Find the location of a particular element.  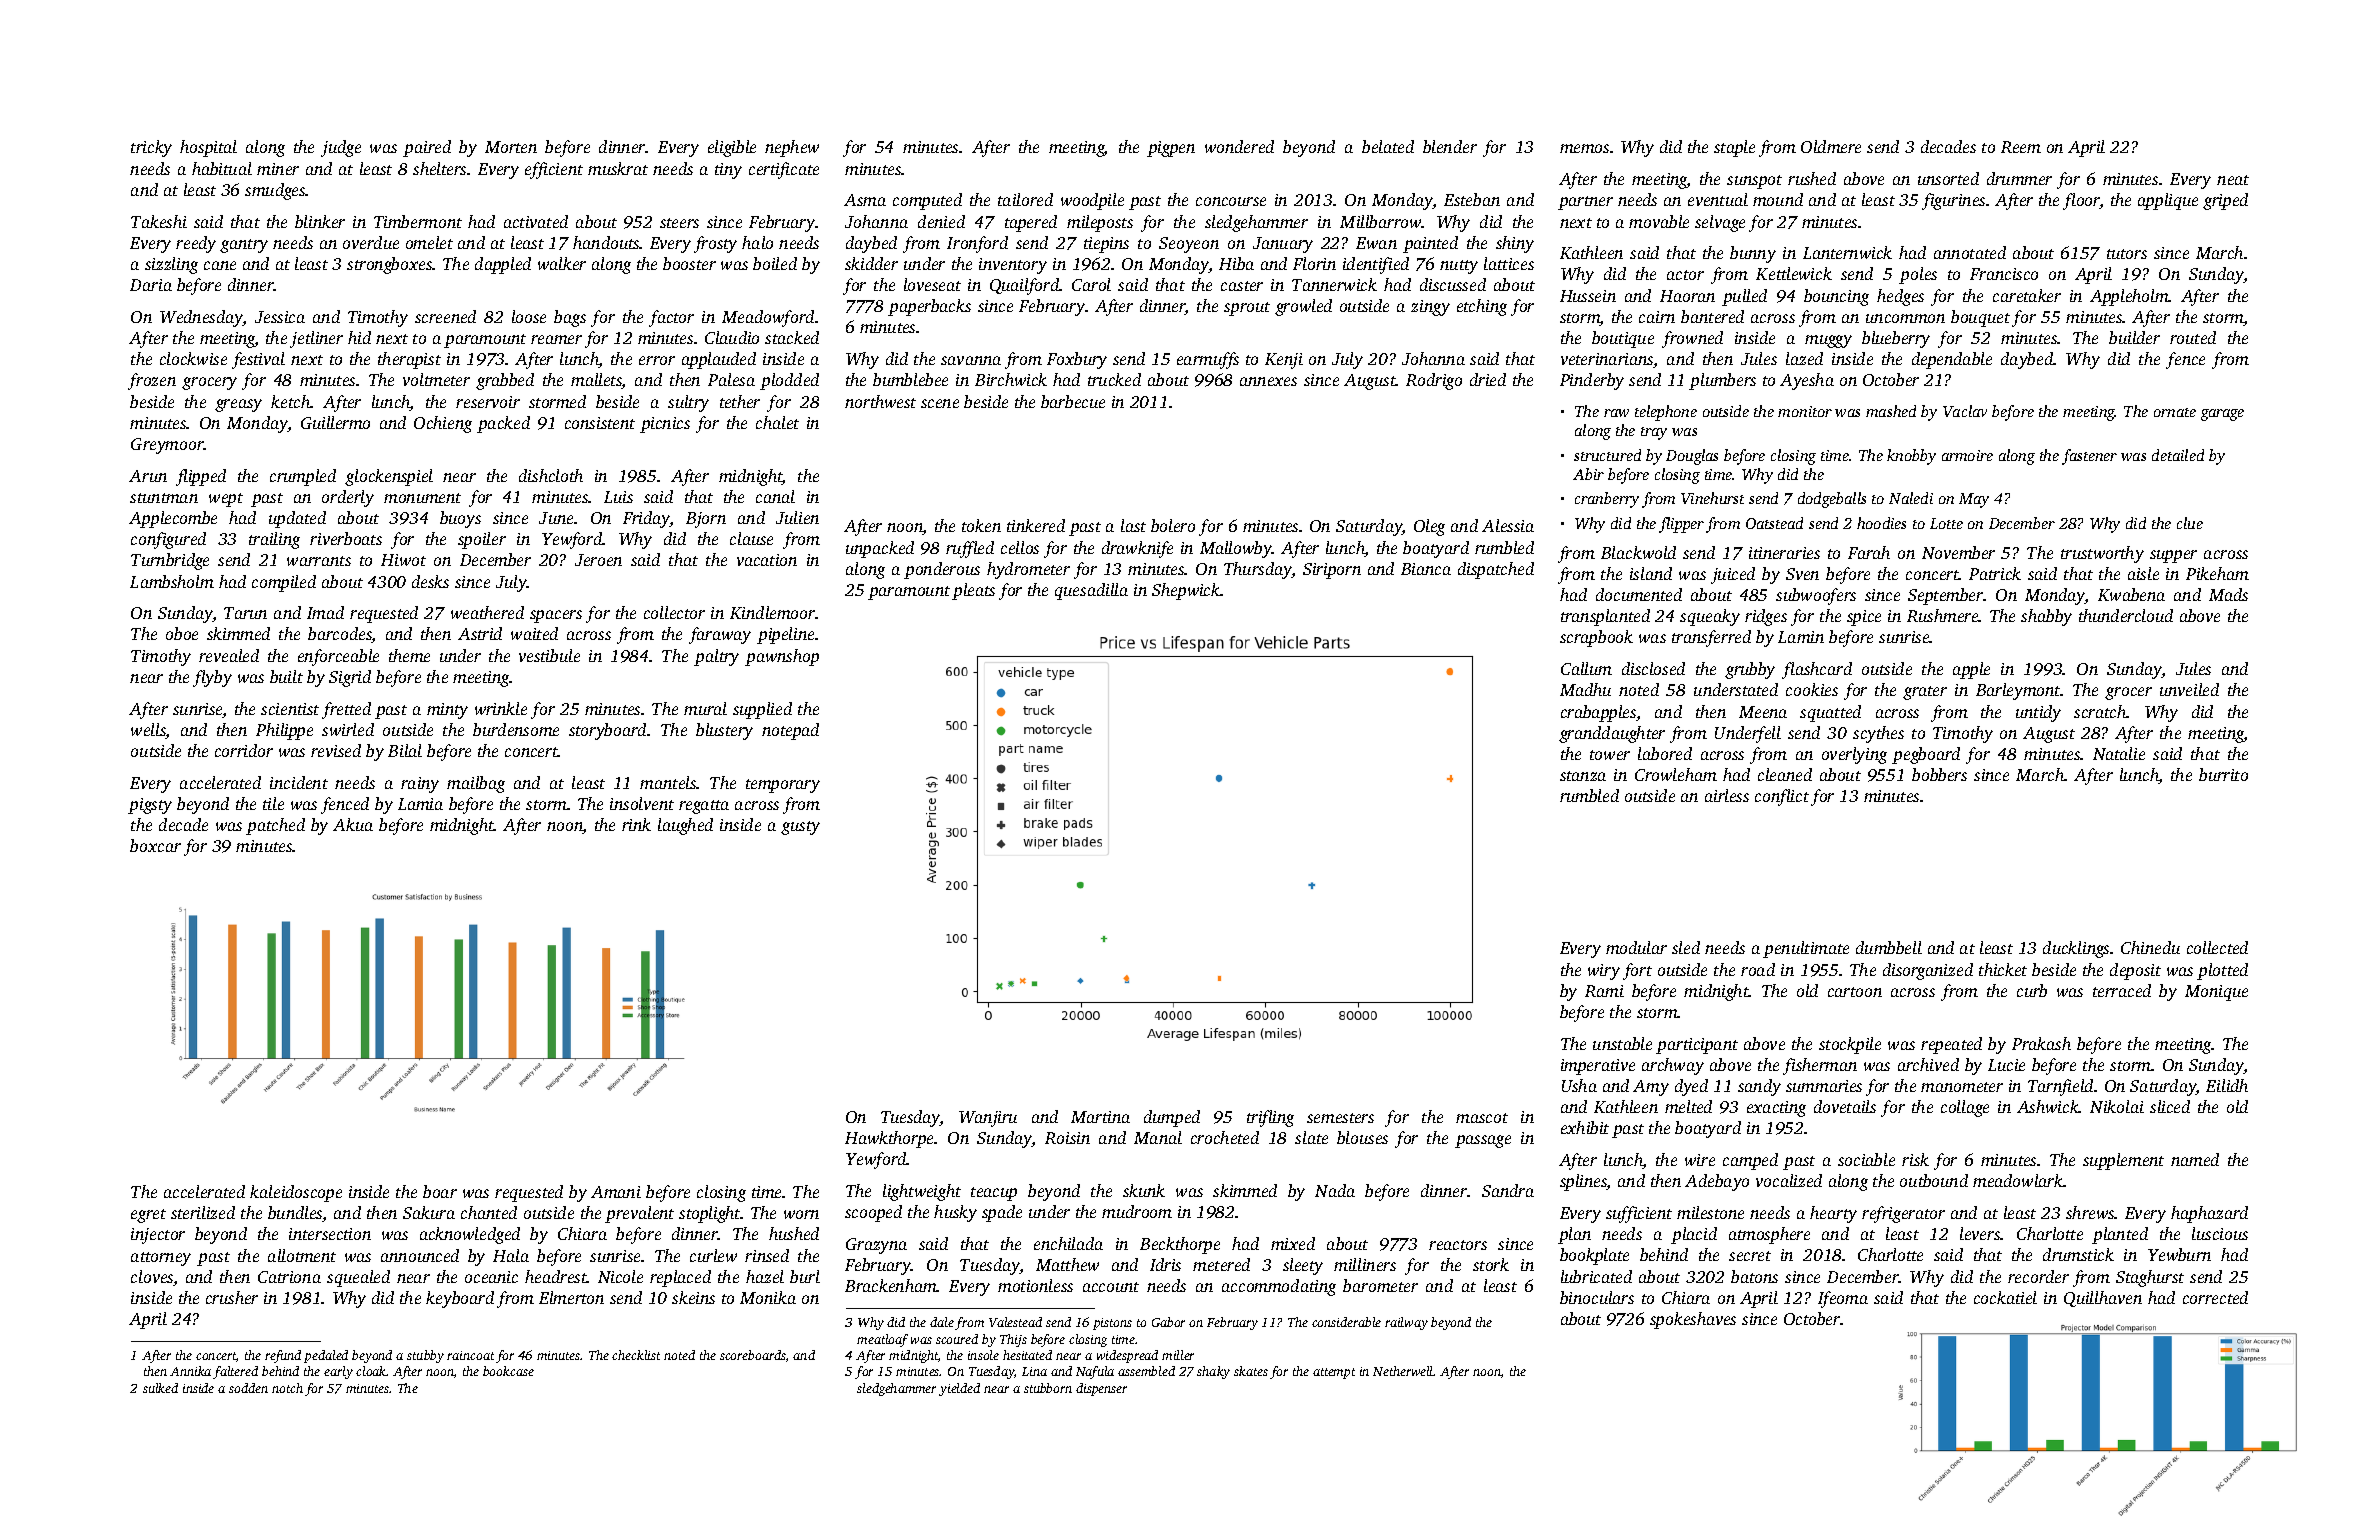

Reem is located at coordinates (2021, 147).
